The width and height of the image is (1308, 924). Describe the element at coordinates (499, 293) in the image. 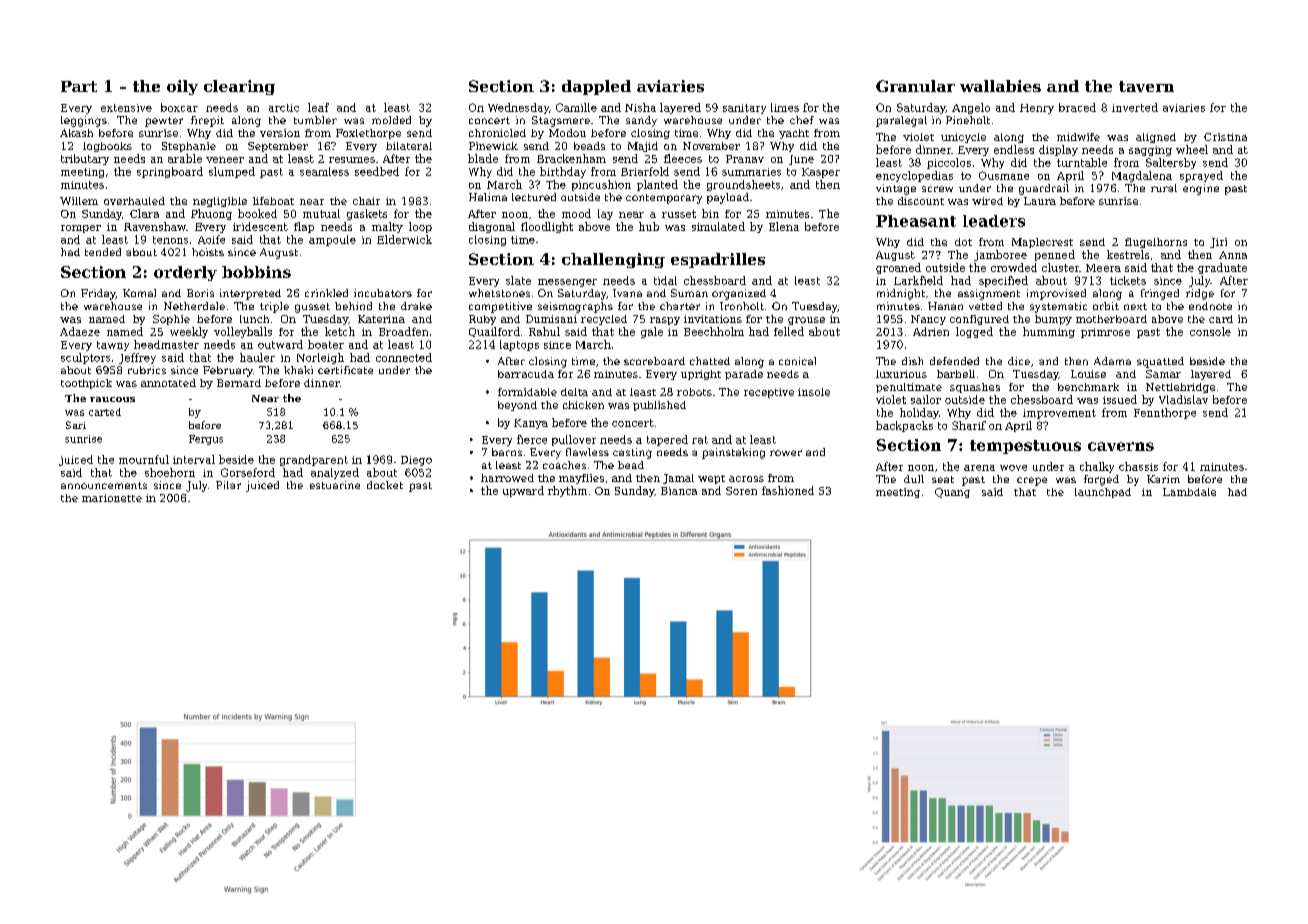

I see `whetstones` at that location.
